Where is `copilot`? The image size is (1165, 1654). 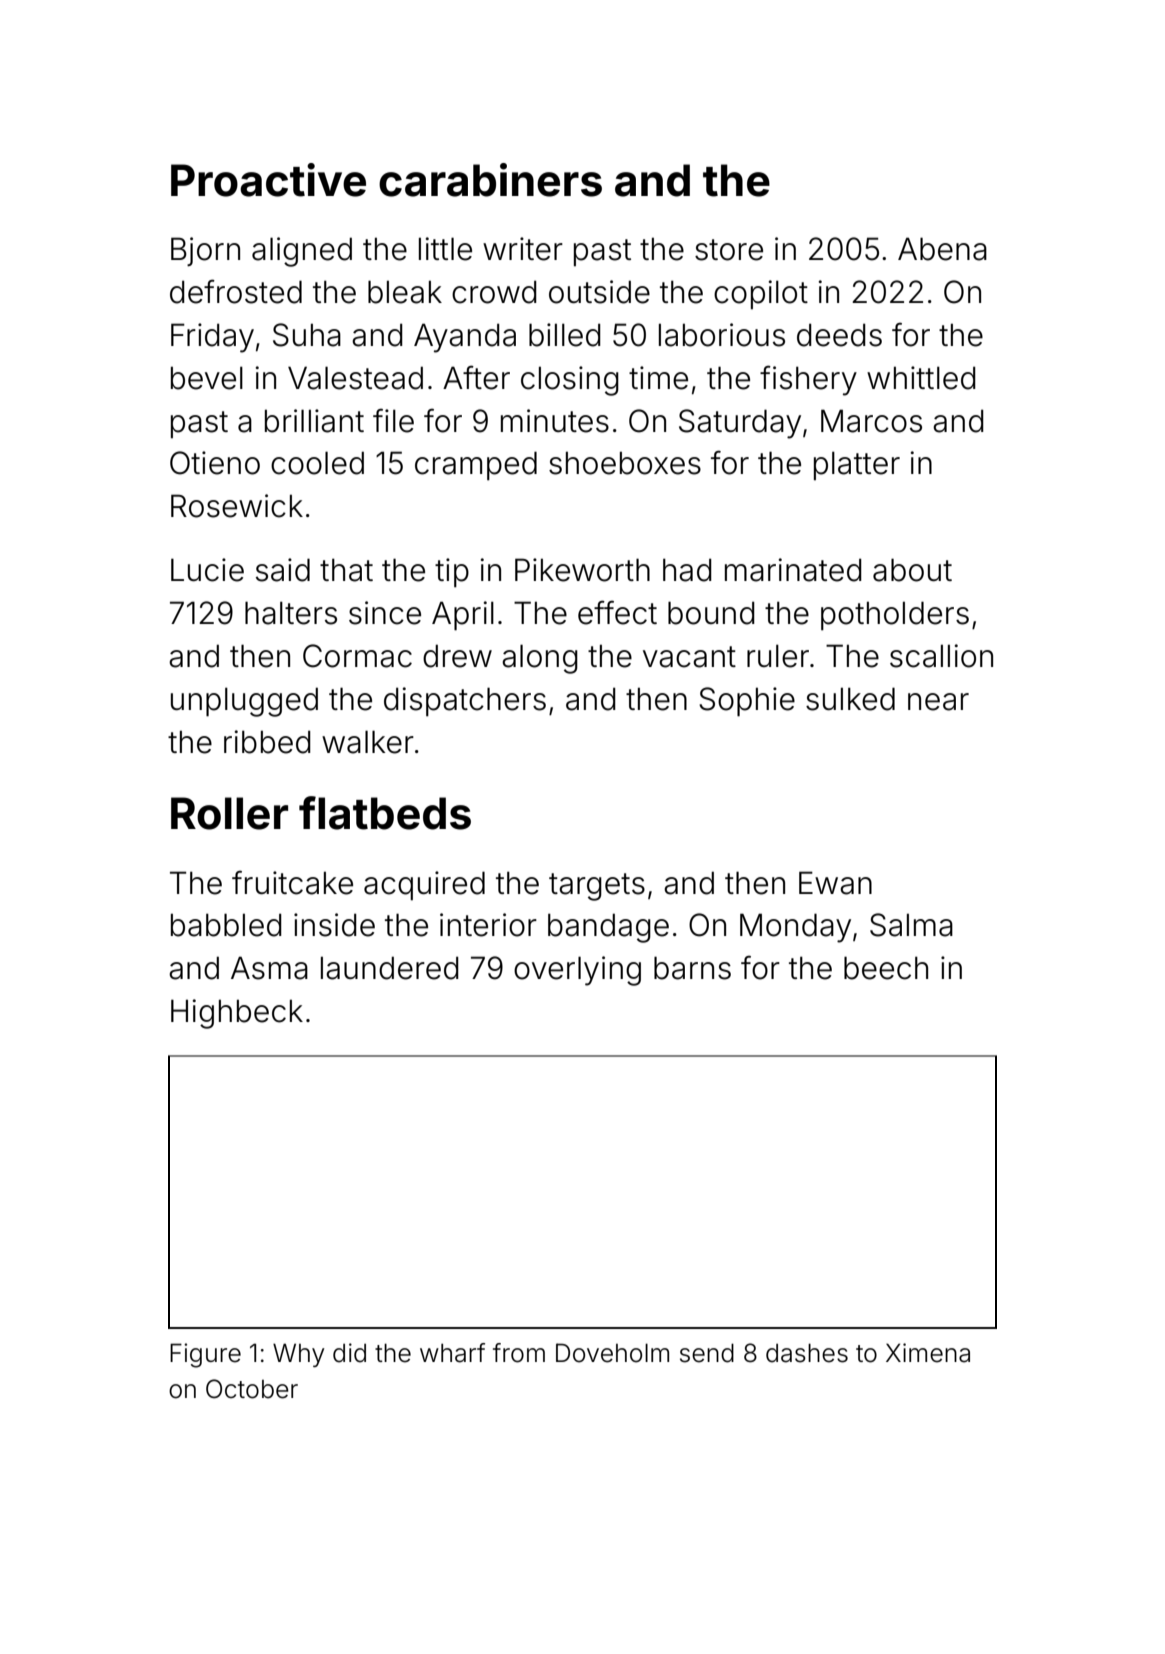
copilot is located at coordinates (761, 294).
